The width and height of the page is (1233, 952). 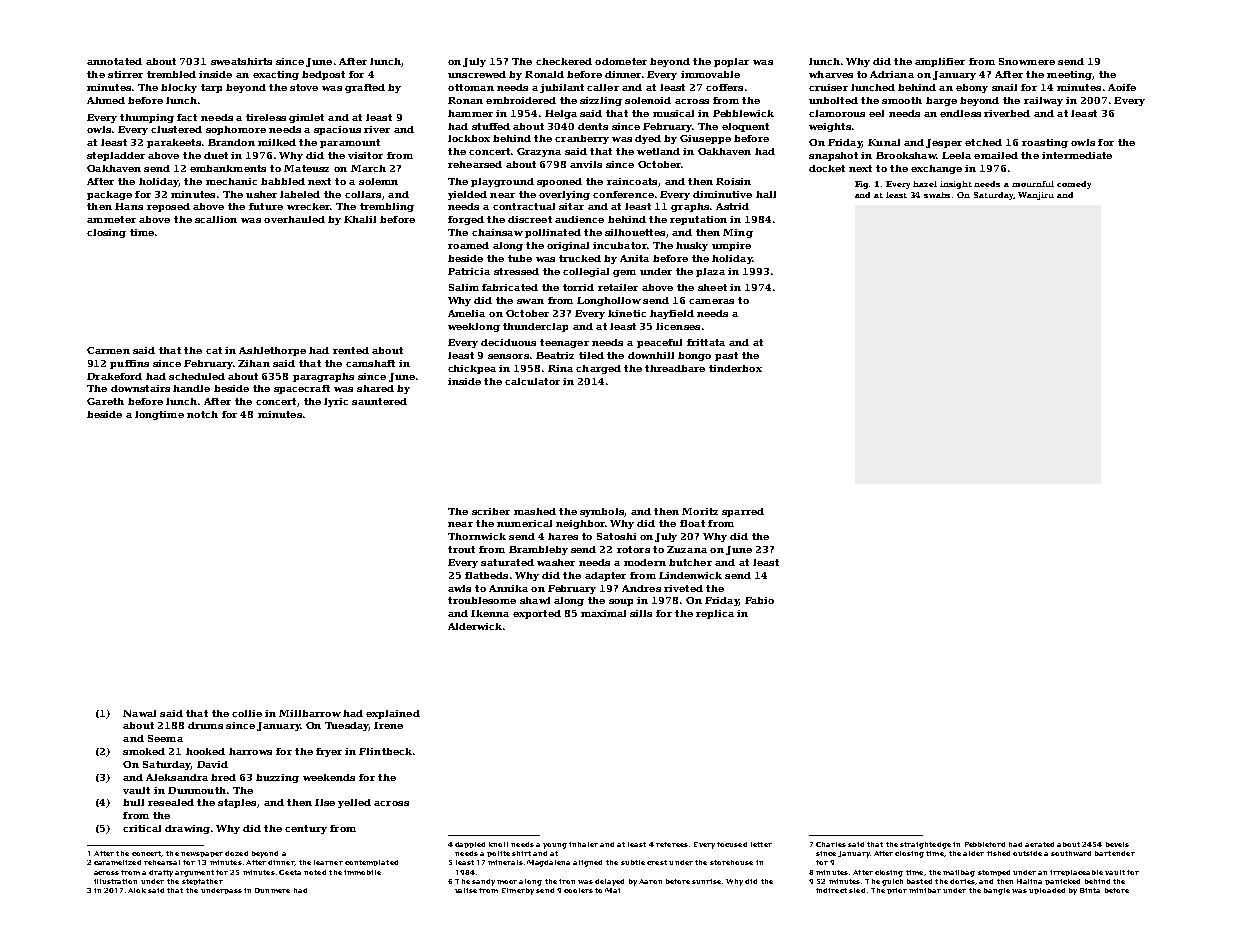 What do you see at coordinates (635, 232) in the page?
I see `silhouettes` at bounding box center [635, 232].
